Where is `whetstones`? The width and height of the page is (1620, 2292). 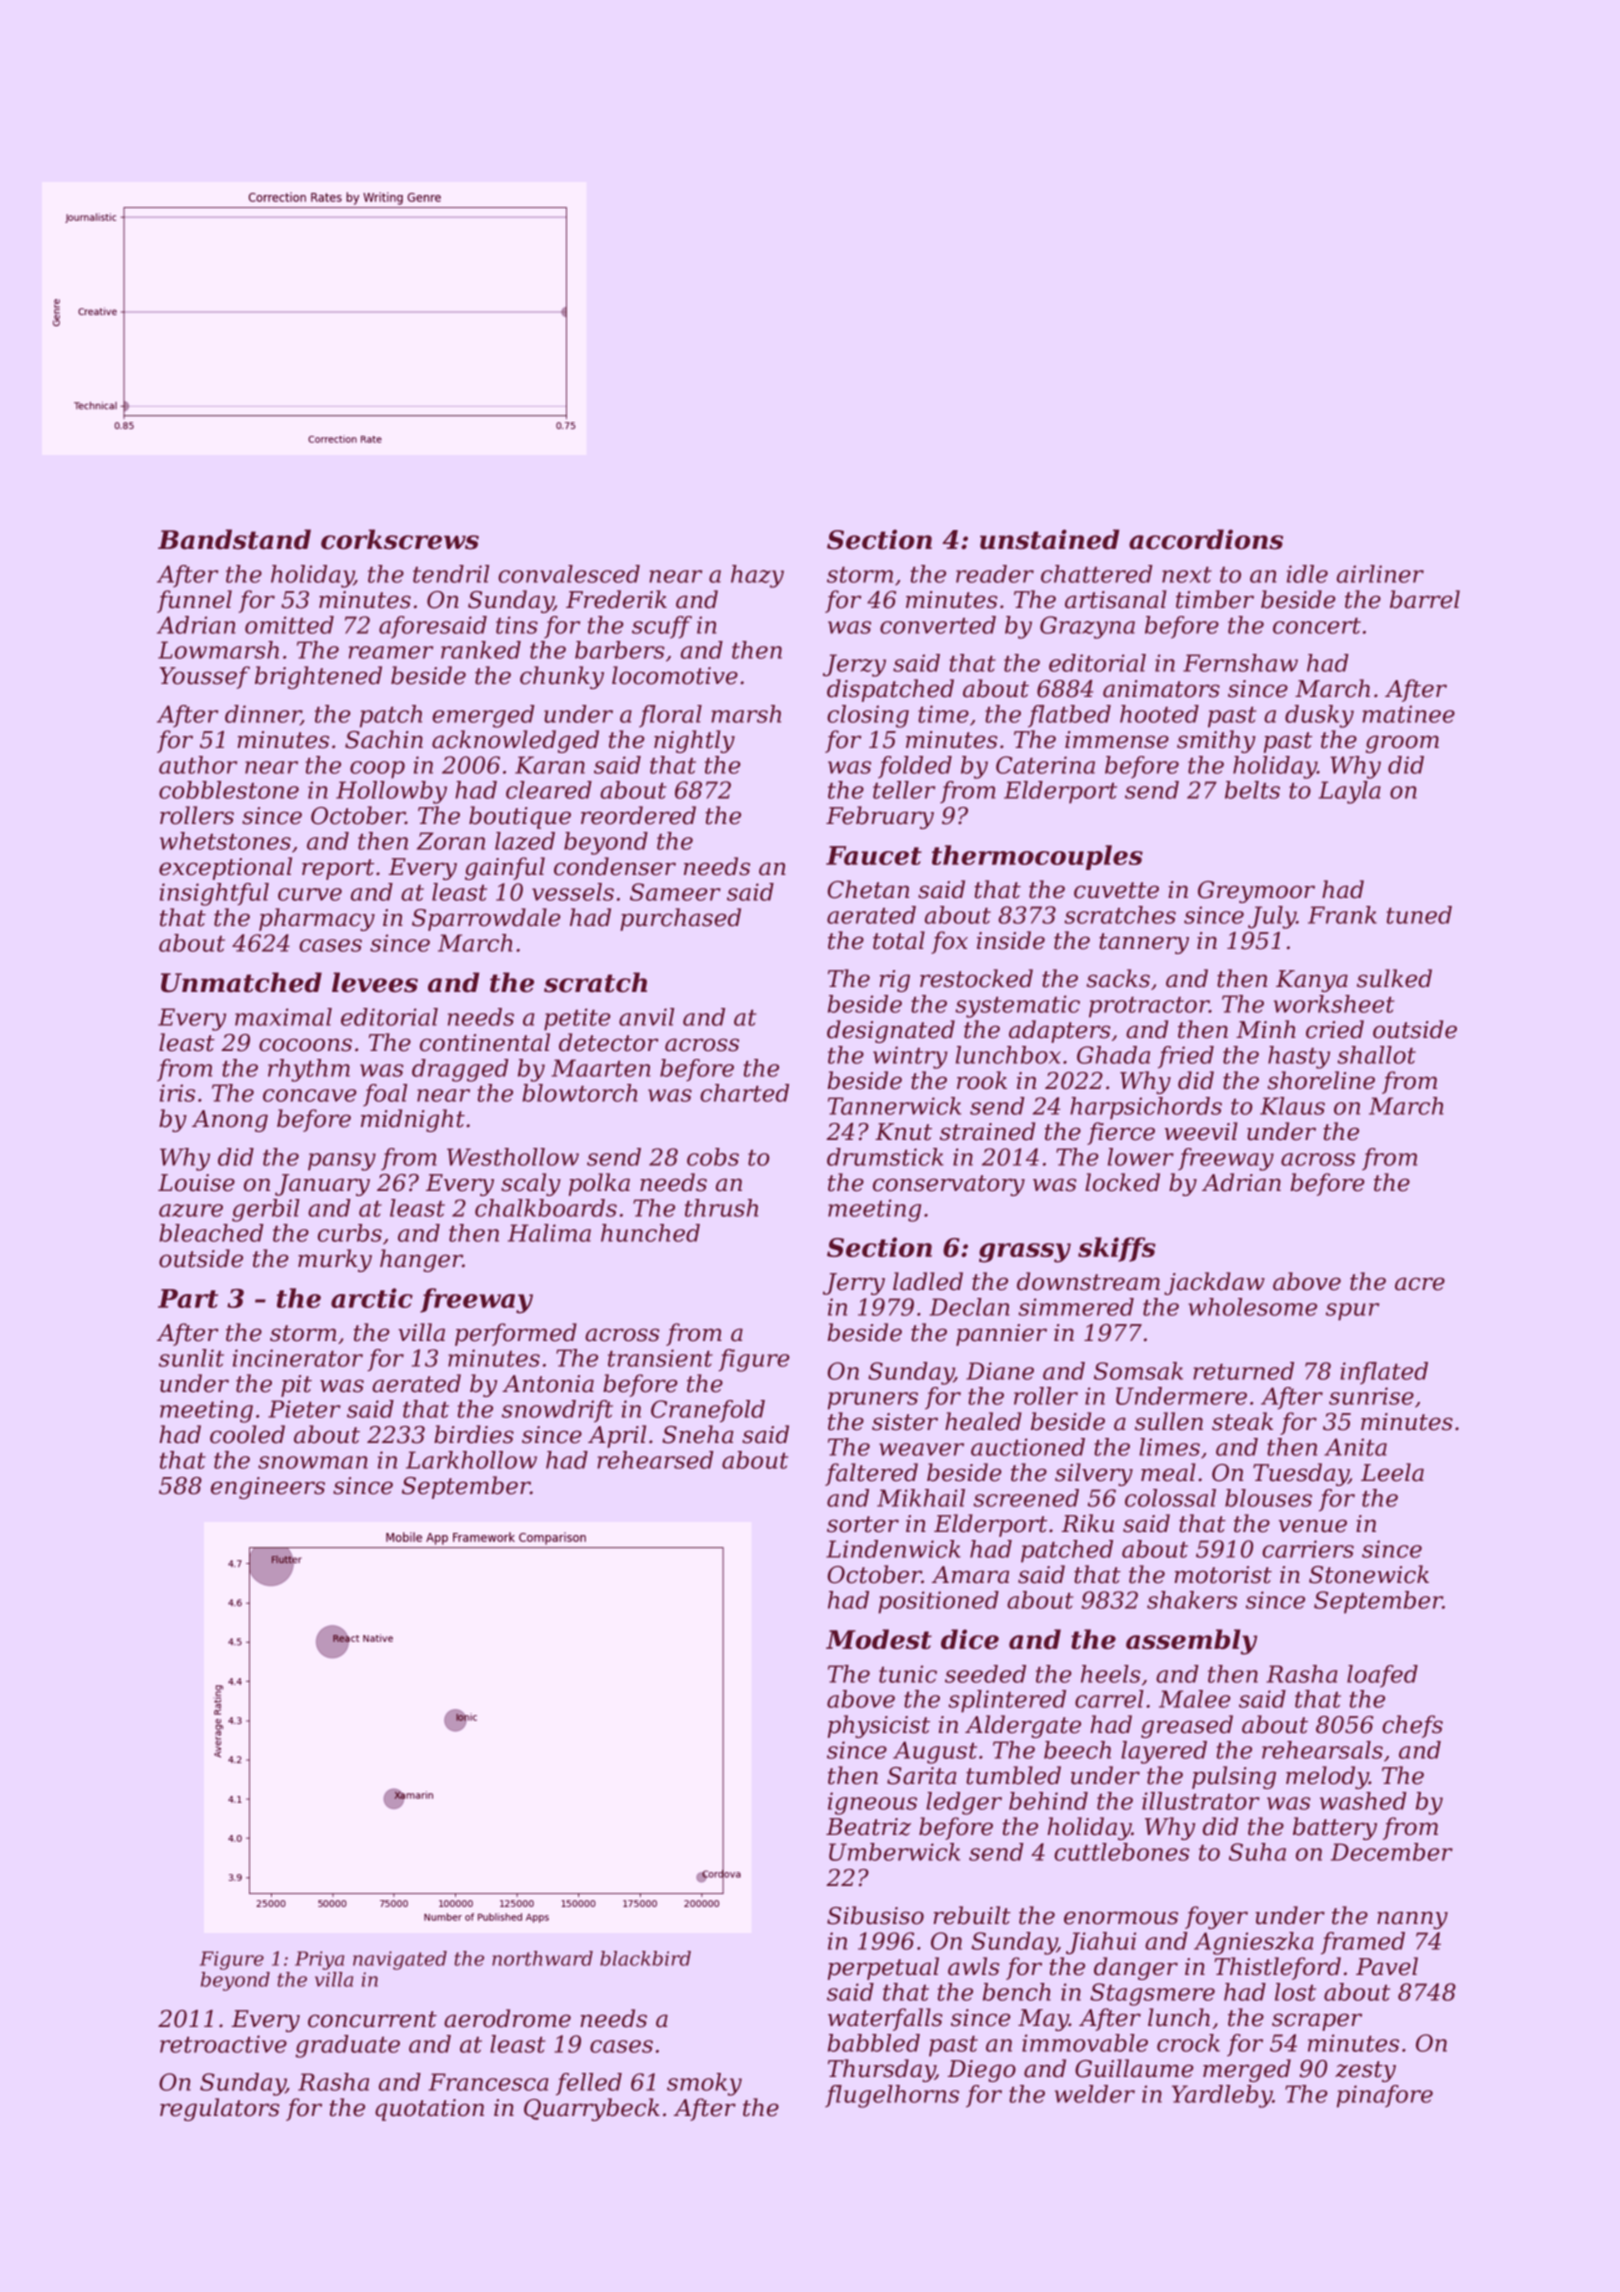
whetstones is located at coordinates (225, 841).
